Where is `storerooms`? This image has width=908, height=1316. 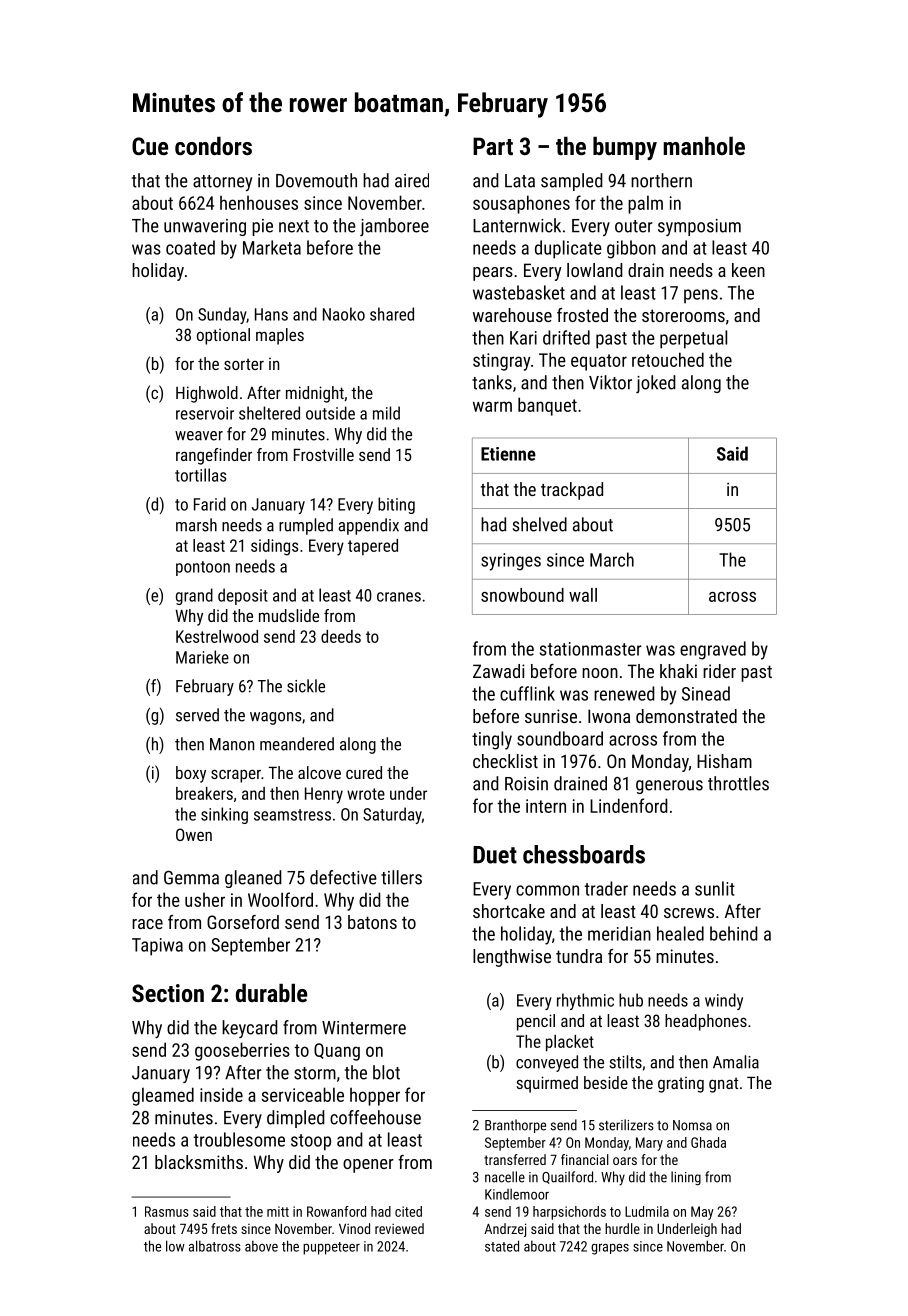 storerooms is located at coordinates (683, 315).
